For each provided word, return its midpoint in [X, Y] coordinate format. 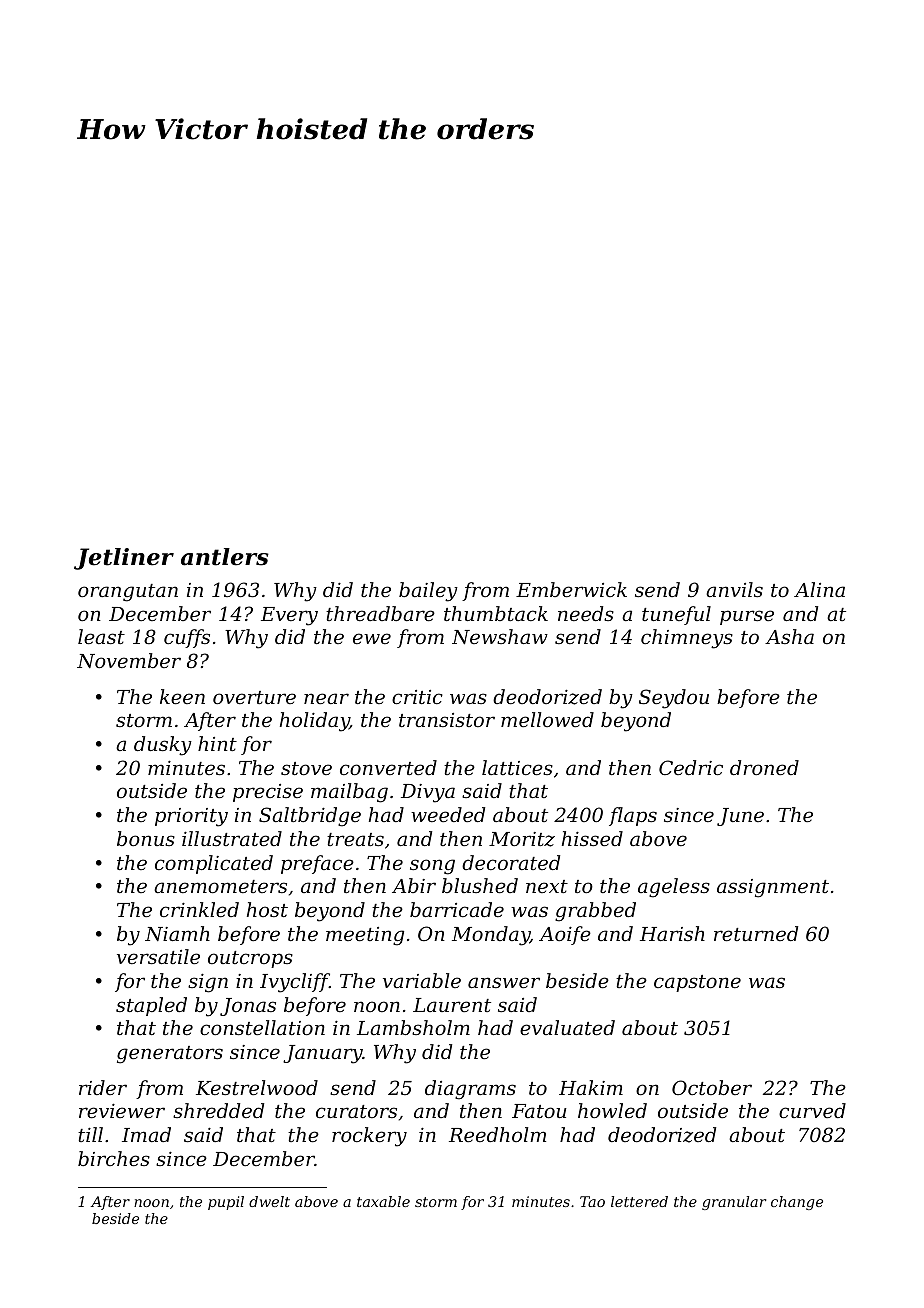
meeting [365, 936]
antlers [225, 557]
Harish [672, 933]
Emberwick [571, 589]
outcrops [250, 959]
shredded [218, 1110]
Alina [819, 589]
